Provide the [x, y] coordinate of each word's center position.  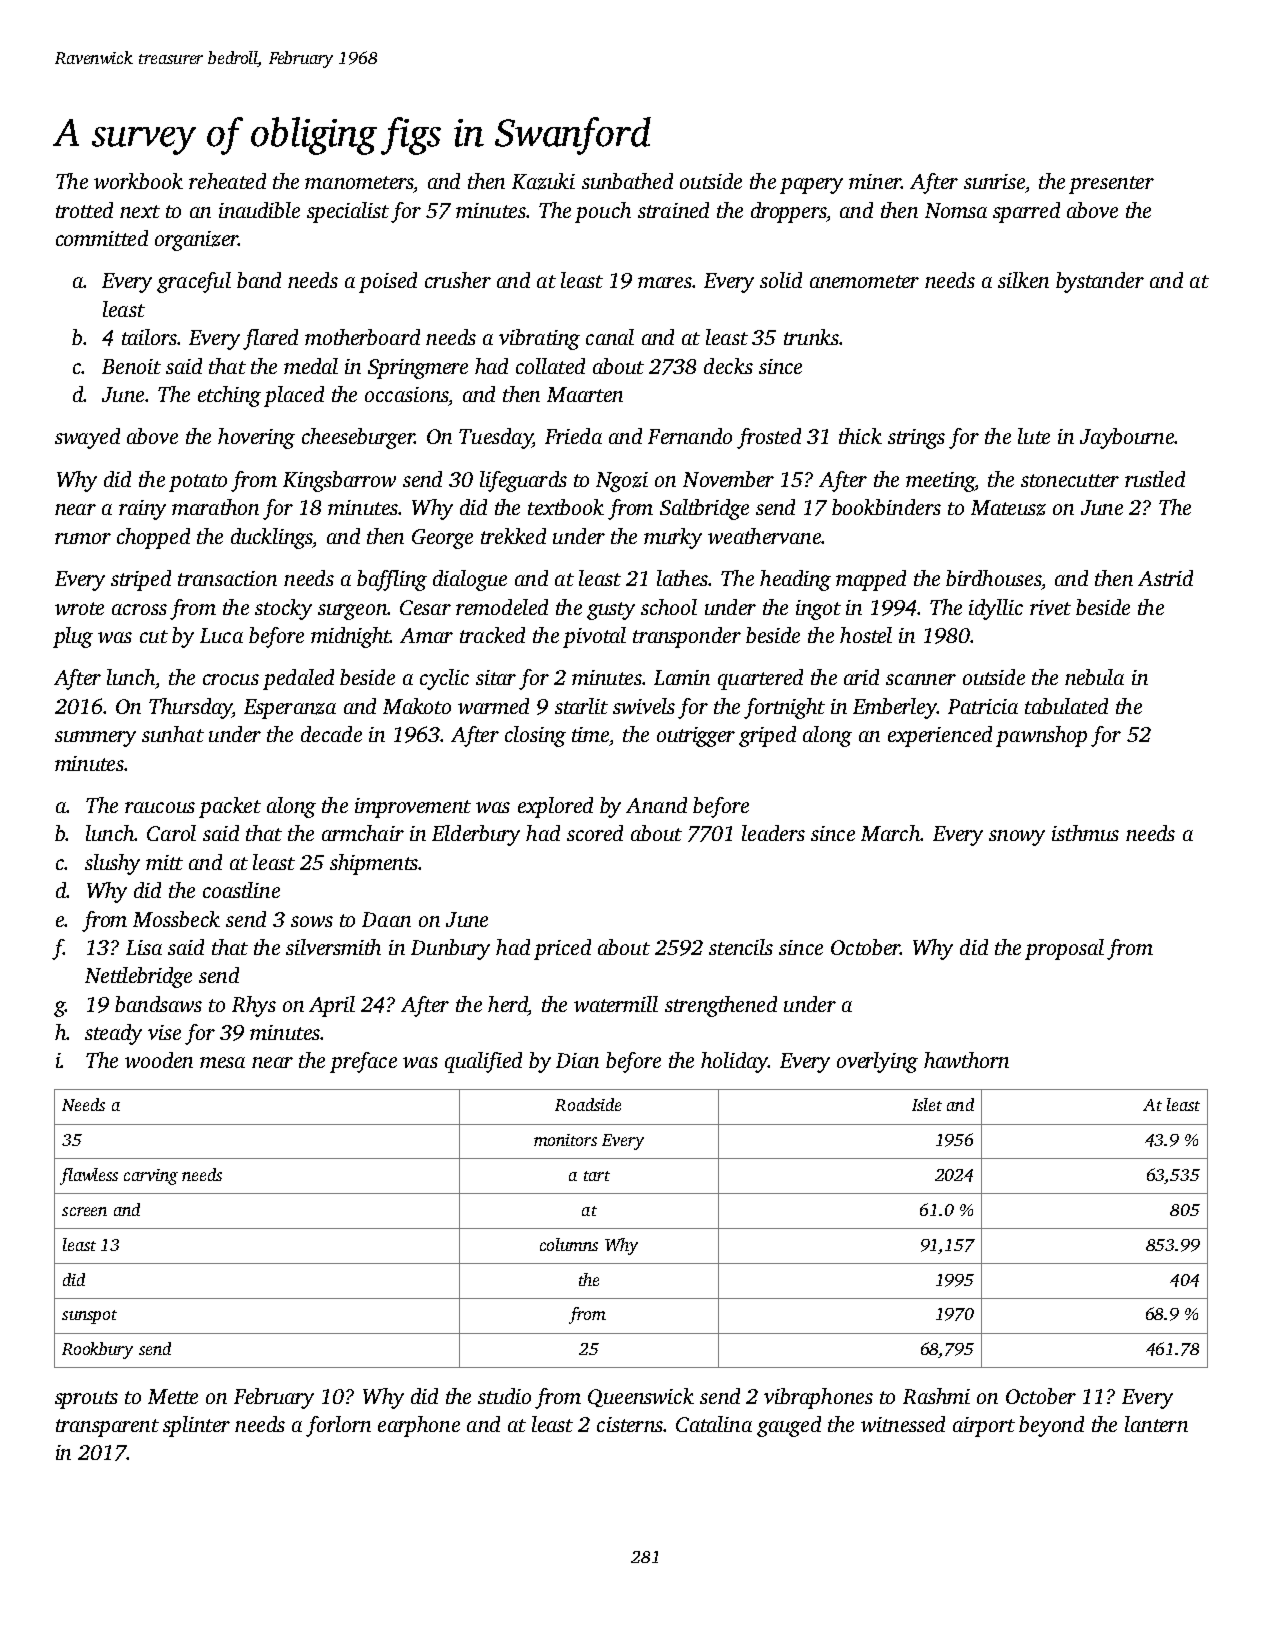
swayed [87, 438]
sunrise [994, 181]
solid [781, 280]
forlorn [338, 1426]
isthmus [1085, 833]
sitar [496, 677]
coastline [241, 890]
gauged [789, 1426]
